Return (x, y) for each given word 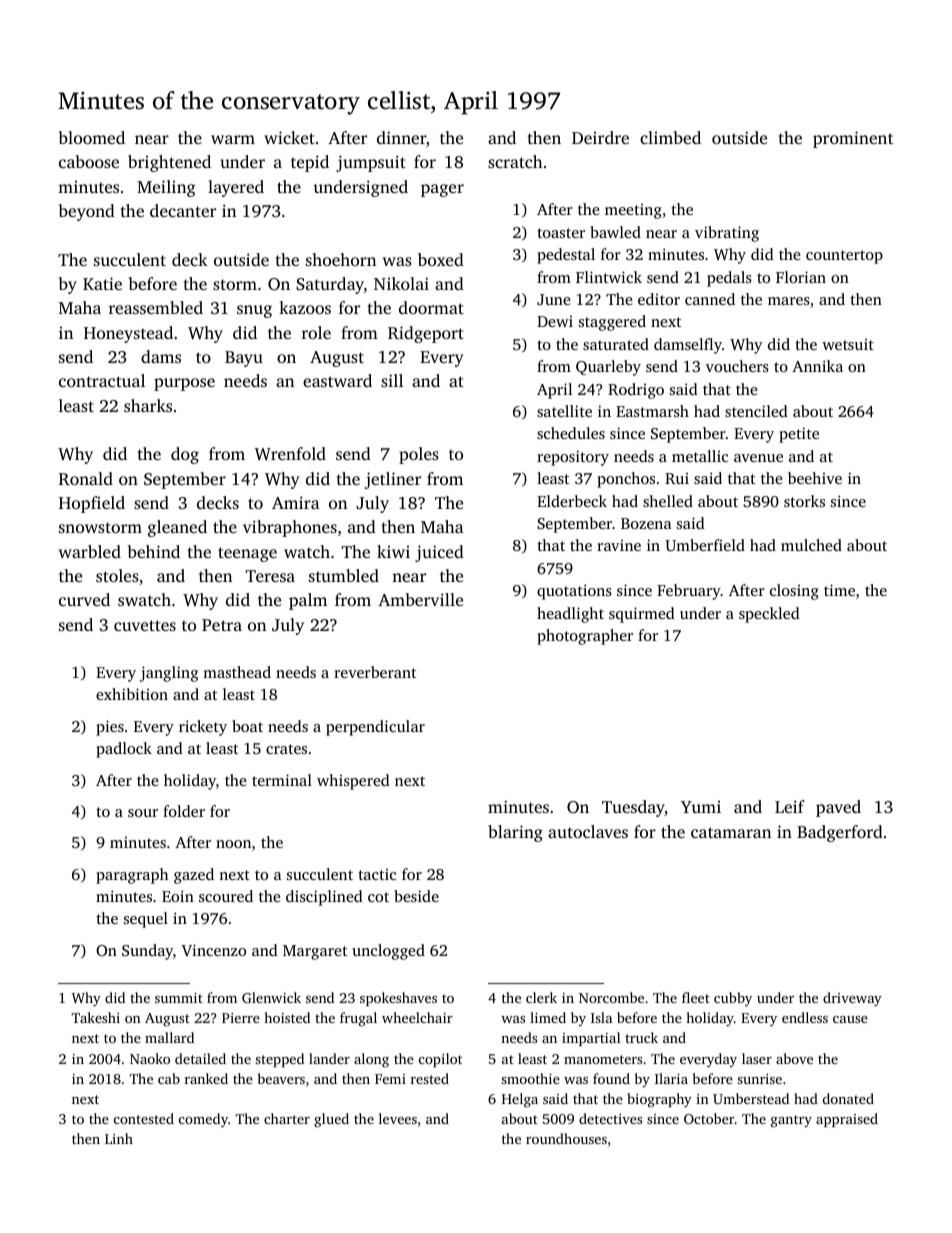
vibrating (727, 234)
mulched (811, 545)
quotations (574, 592)
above (794, 1058)
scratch (515, 161)
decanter (183, 210)
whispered (353, 782)
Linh (119, 1138)
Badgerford (840, 833)
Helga (520, 1100)
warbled (89, 551)
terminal (282, 780)
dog (185, 455)
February (689, 592)
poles (419, 455)
